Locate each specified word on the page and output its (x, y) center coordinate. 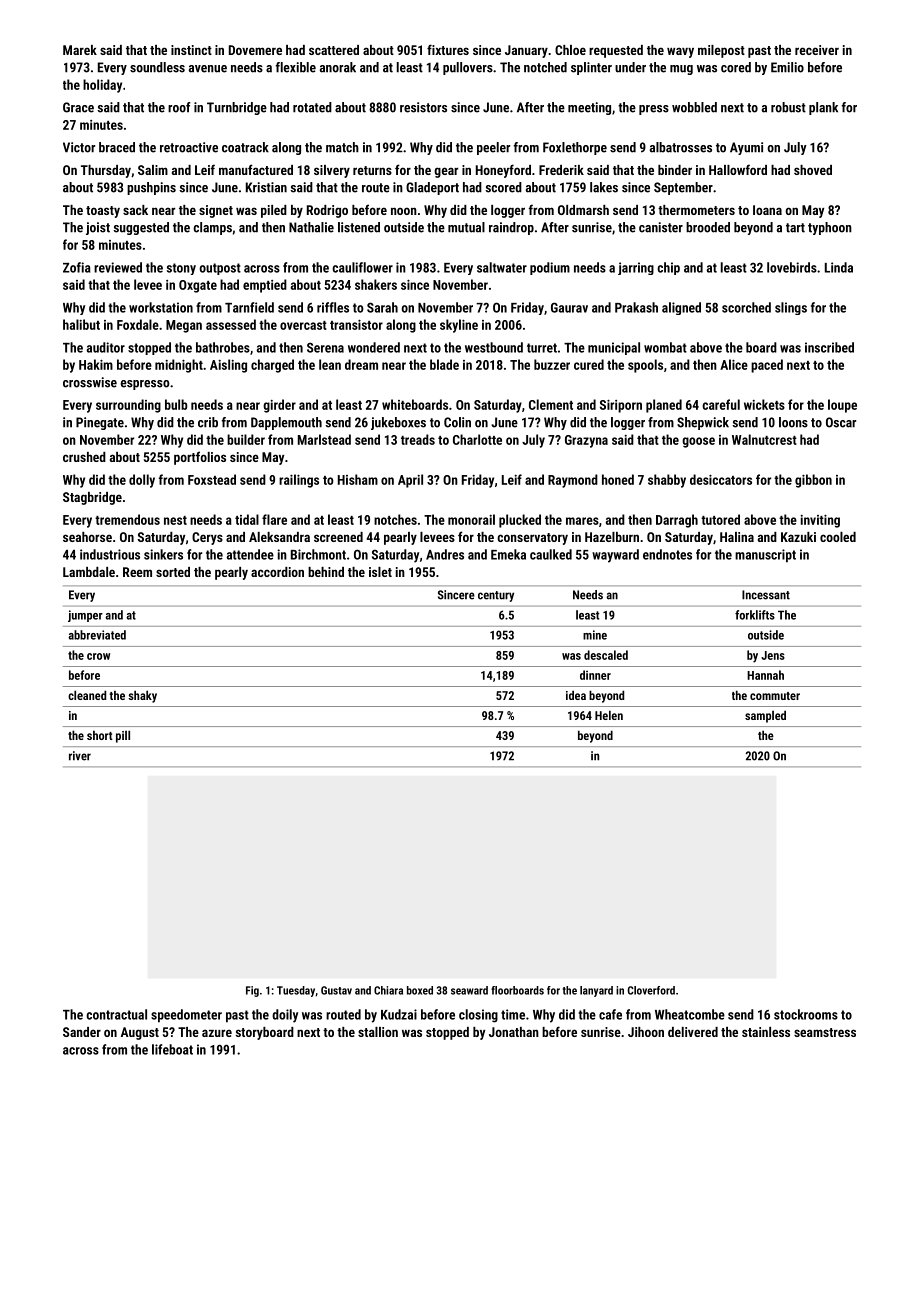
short (100, 735)
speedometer (186, 1016)
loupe (842, 406)
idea (576, 695)
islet (380, 572)
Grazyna (586, 441)
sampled (765, 716)
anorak (338, 67)
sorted (173, 572)
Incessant (766, 595)
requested (616, 51)
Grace (78, 107)
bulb (176, 404)
